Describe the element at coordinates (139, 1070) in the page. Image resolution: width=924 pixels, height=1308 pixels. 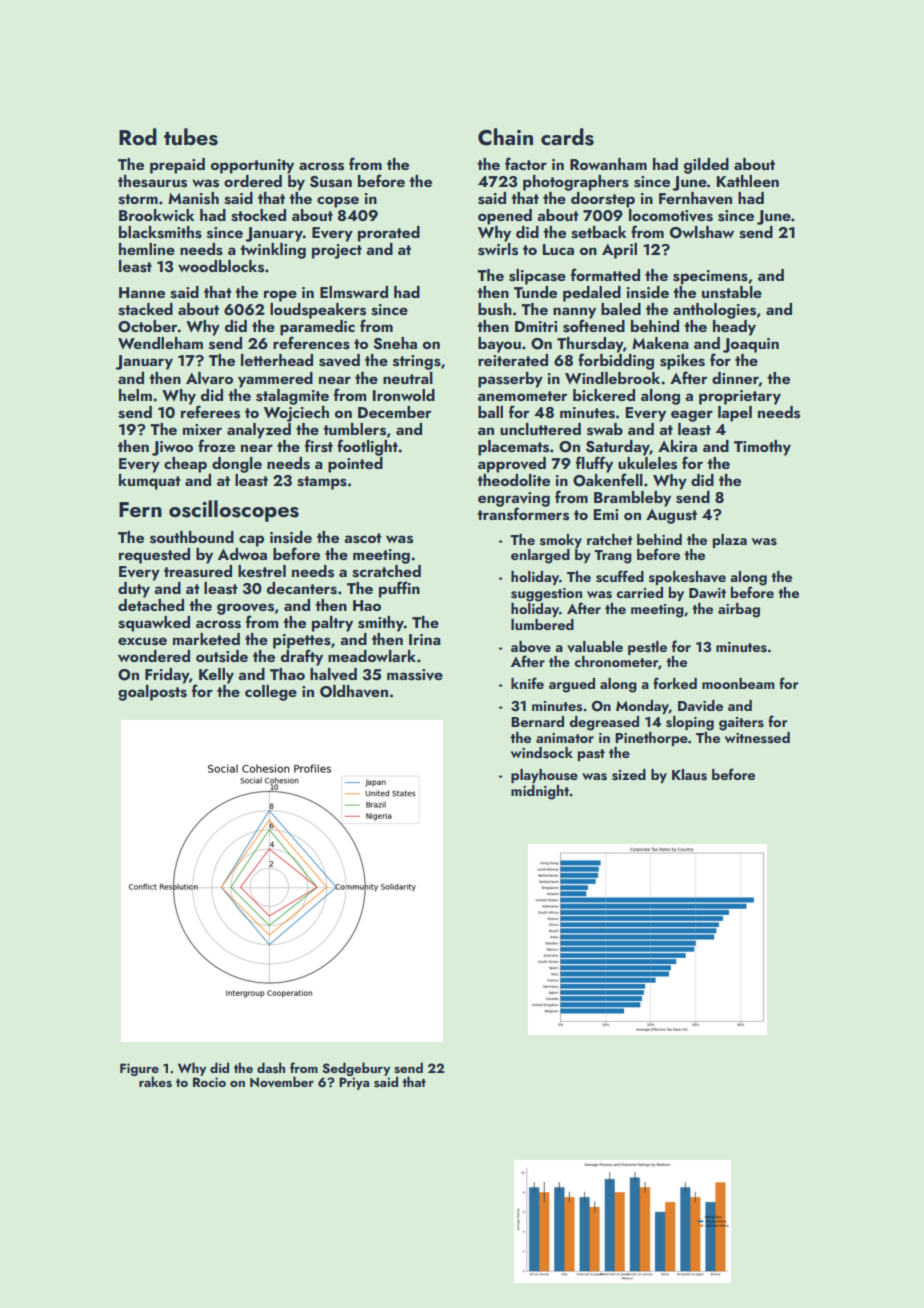
I see `Figure` at that location.
